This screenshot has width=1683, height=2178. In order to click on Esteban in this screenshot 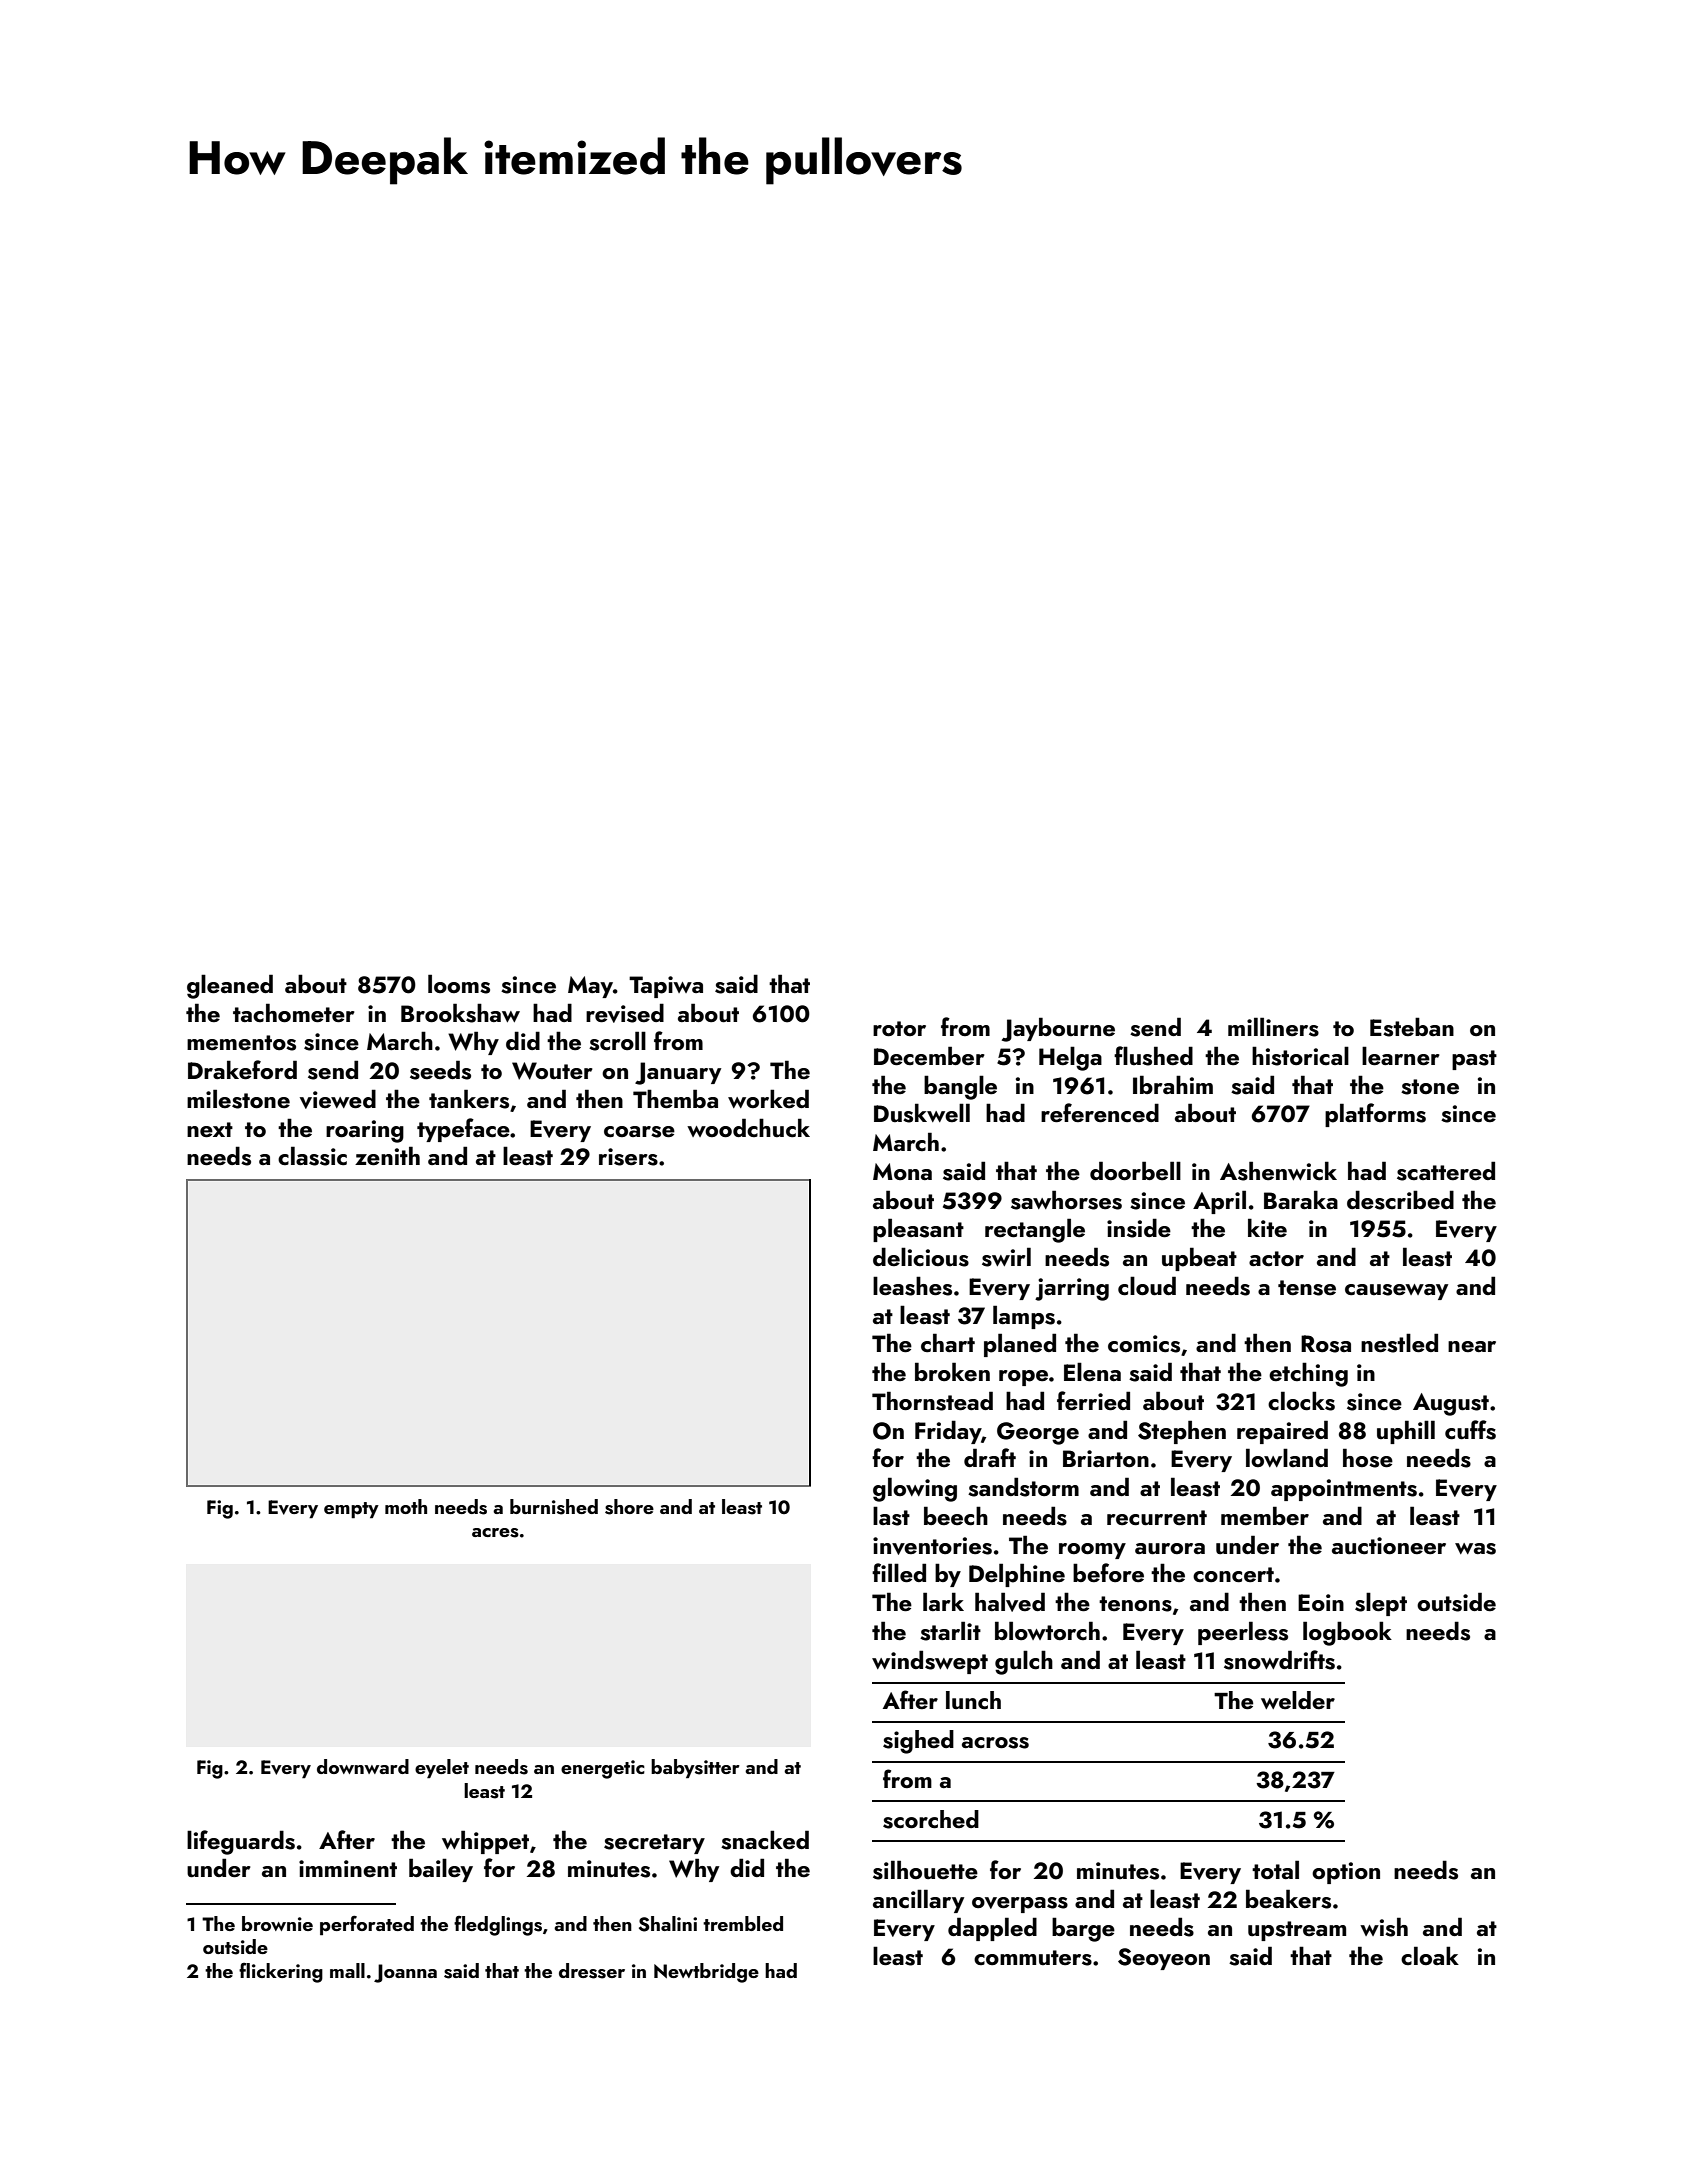, I will do `click(1412, 1027)`.
